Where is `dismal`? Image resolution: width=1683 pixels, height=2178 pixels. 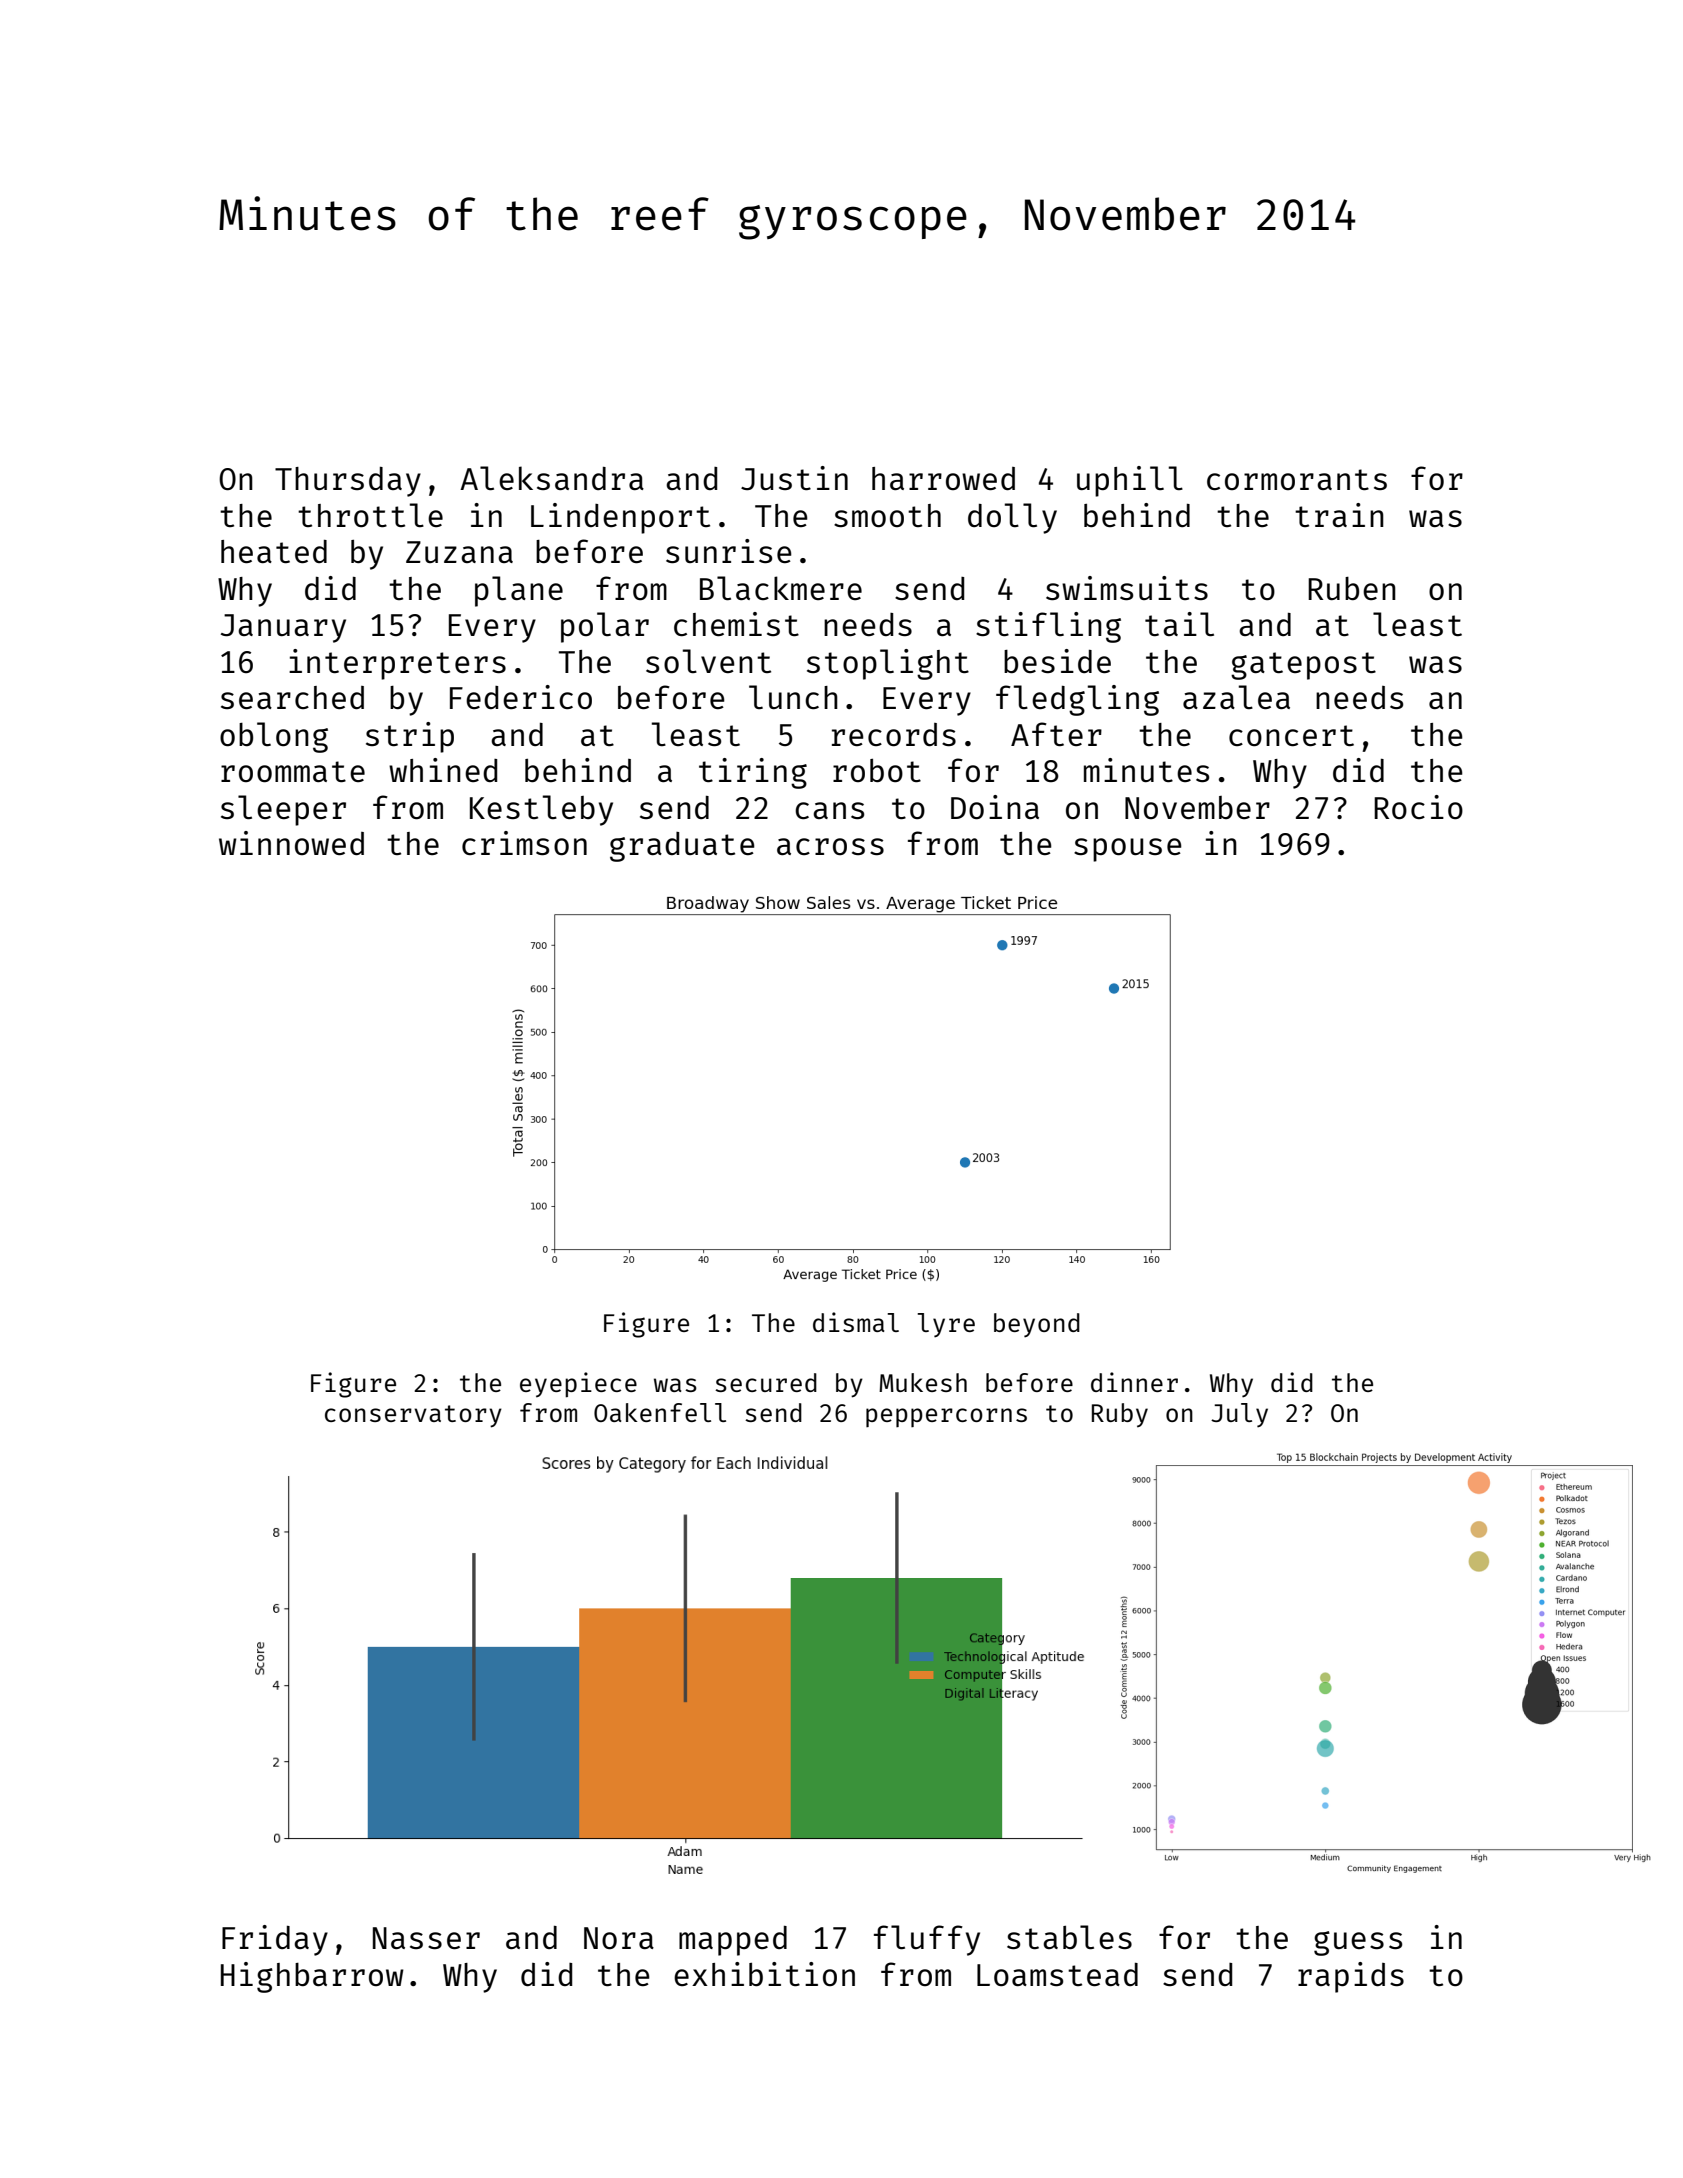 dismal is located at coordinates (856, 1322).
